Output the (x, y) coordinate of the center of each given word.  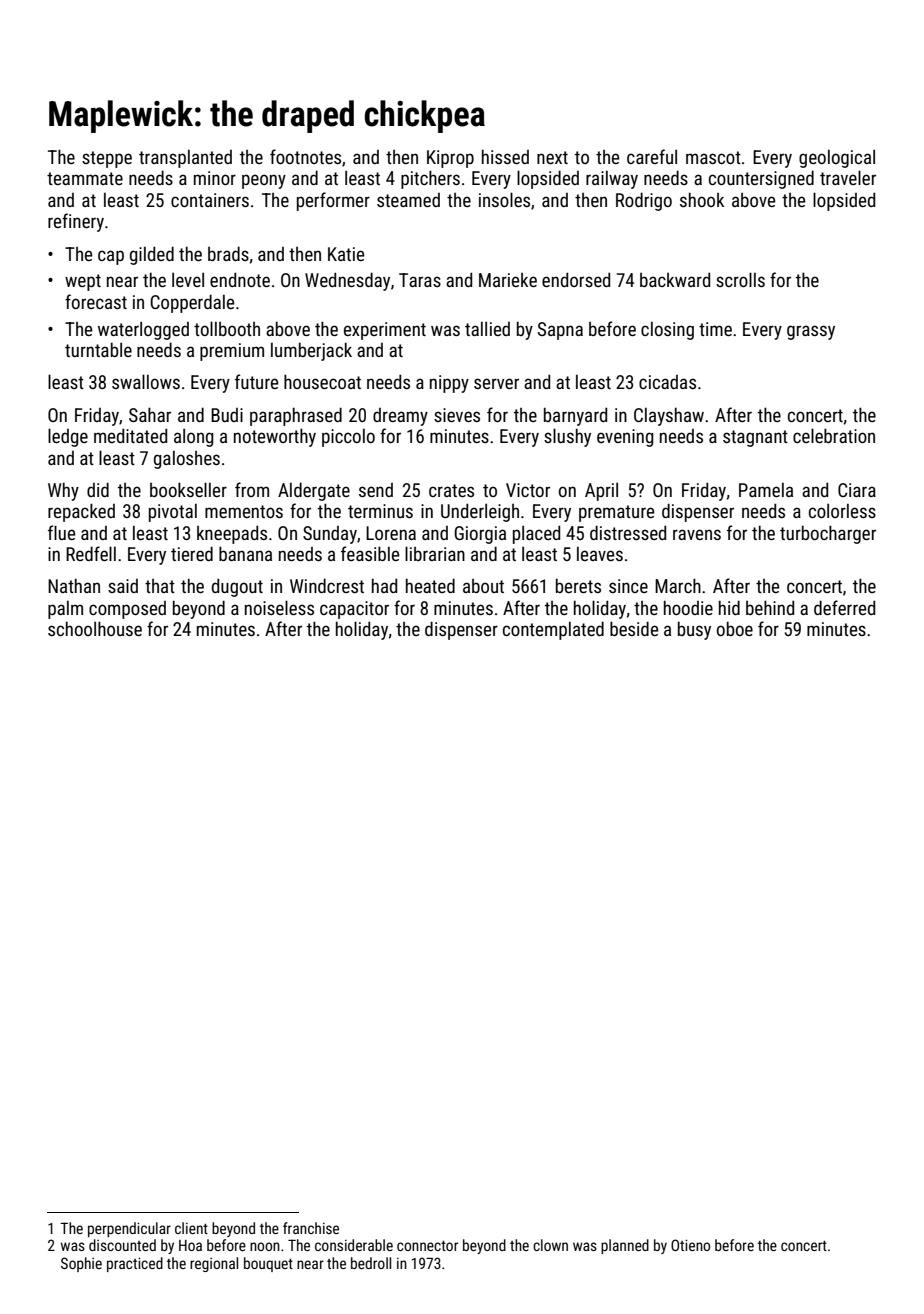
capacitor (354, 610)
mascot (713, 157)
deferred (844, 607)
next (552, 157)
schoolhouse (95, 628)
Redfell (91, 553)
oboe (735, 628)
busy (694, 630)
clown (550, 1245)
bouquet (268, 1264)
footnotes (305, 156)
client (191, 1228)
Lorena (391, 533)
